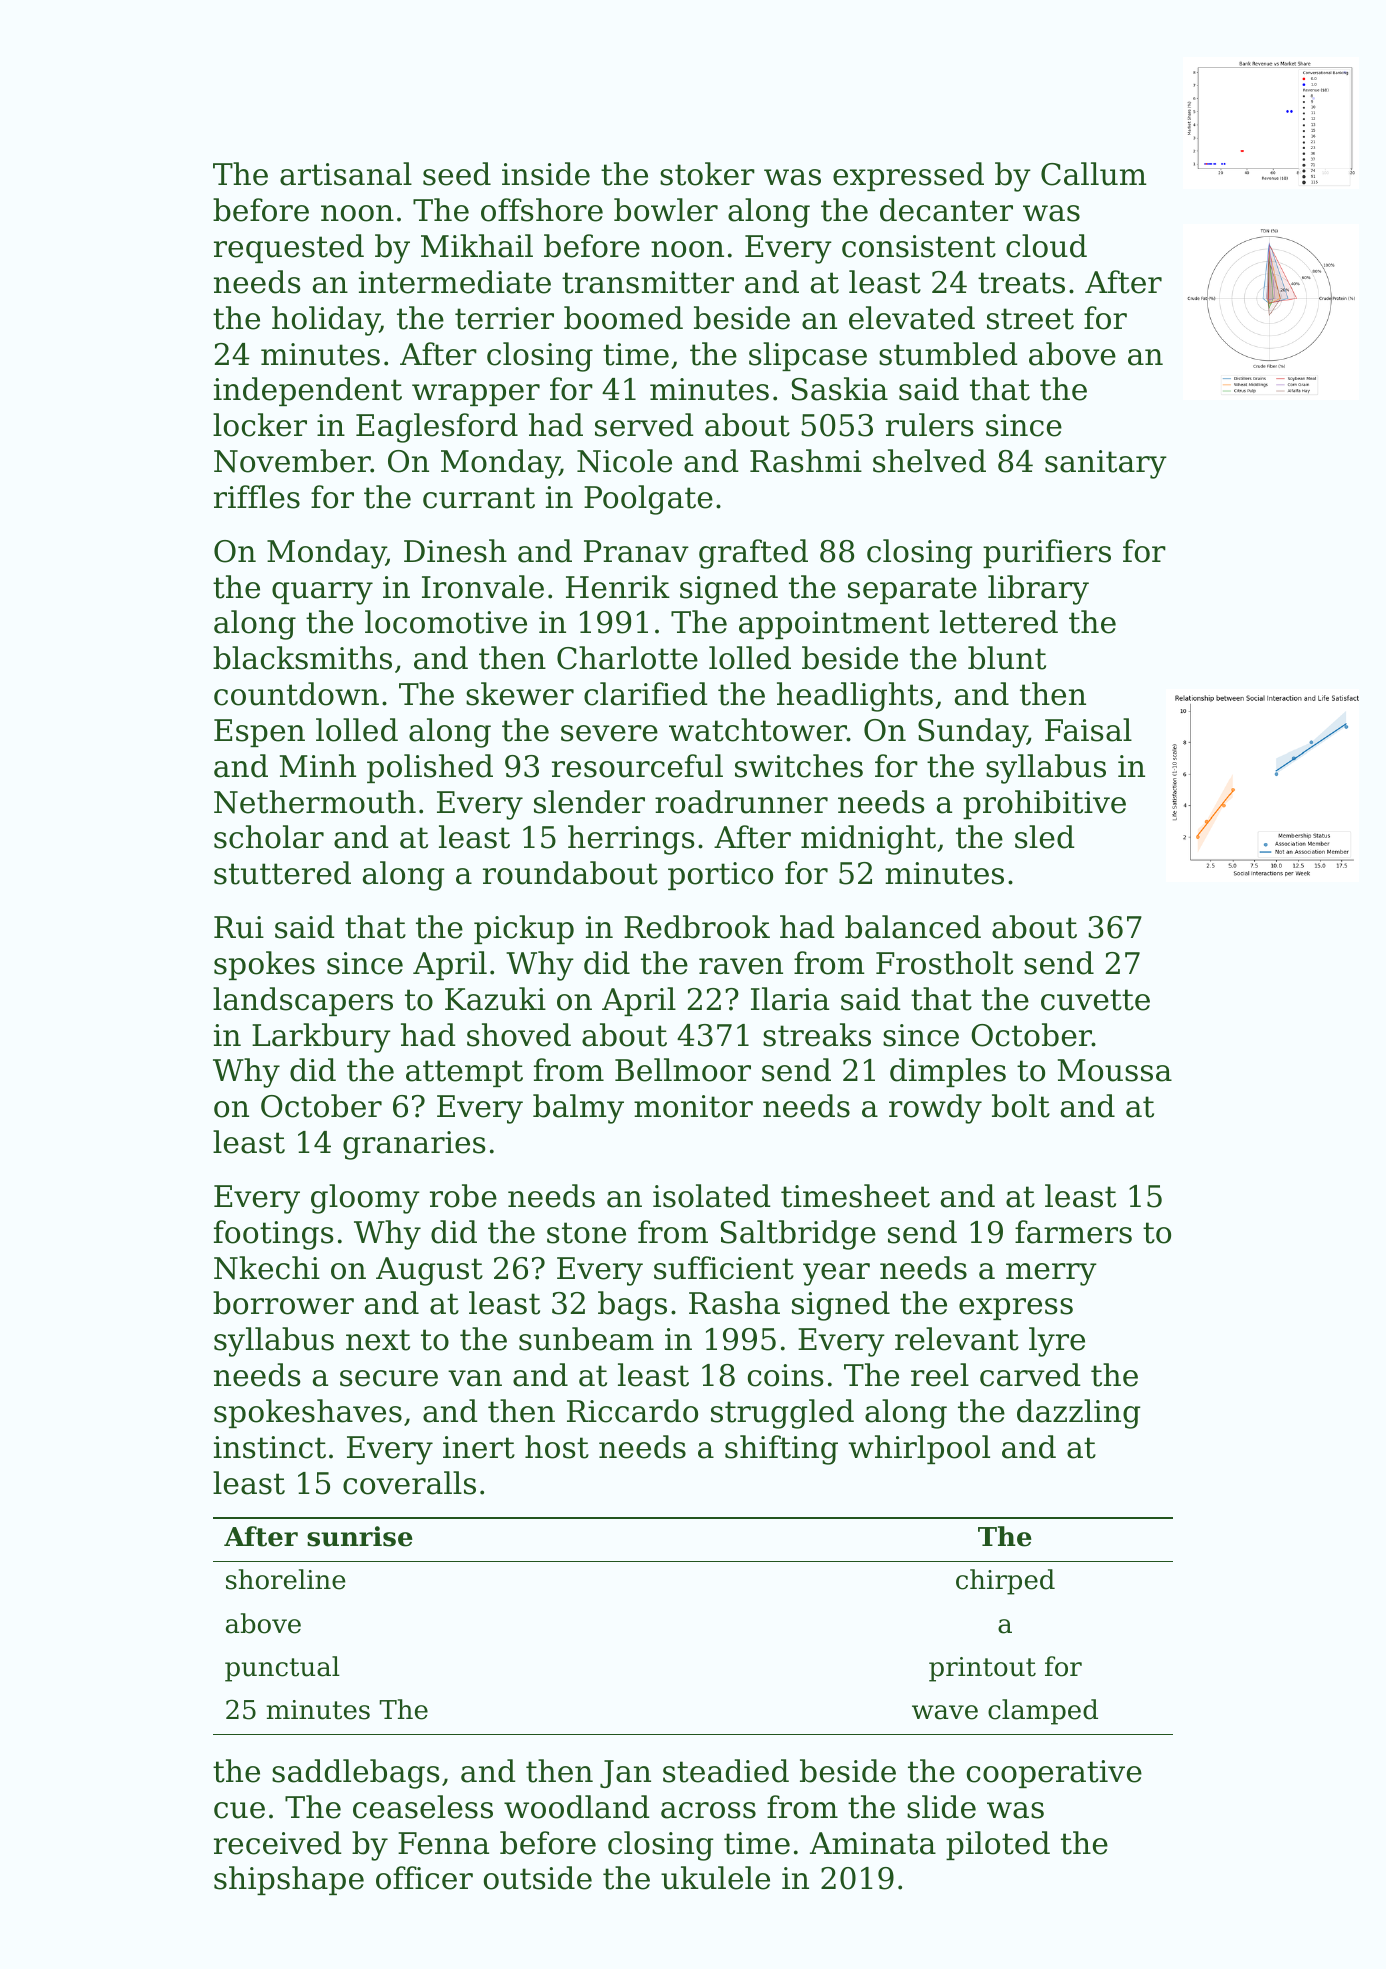 The image size is (1386, 1969). Describe the element at coordinates (855, 697) in the image. I see `headlights` at that location.
